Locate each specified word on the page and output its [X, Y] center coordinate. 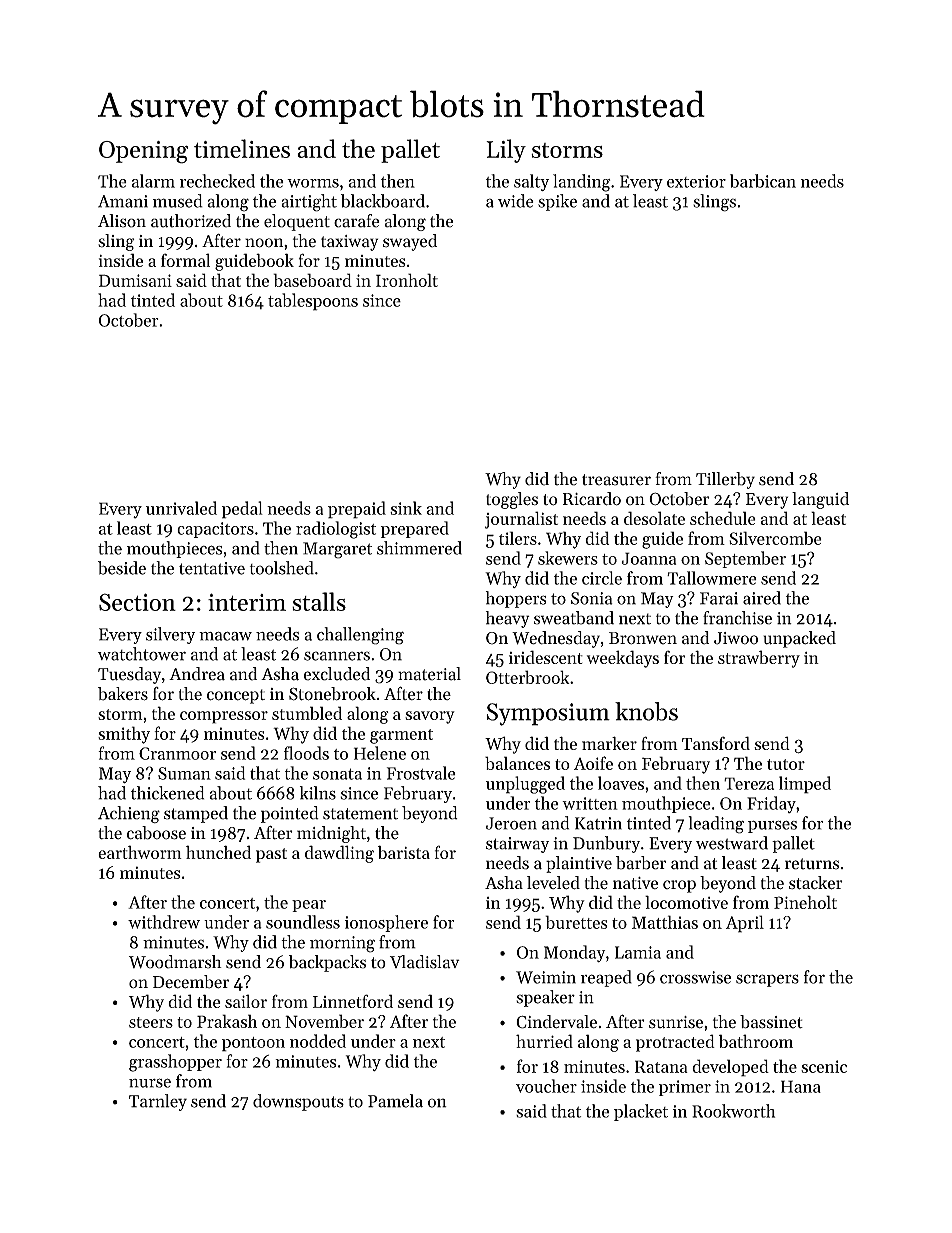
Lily [506, 151]
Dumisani [135, 280]
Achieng [129, 814]
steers [151, 1022]
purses [772, 827]
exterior [696, 181]
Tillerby [725, 480]
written [590, 803]
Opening [143, 152]
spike [557, 202]
